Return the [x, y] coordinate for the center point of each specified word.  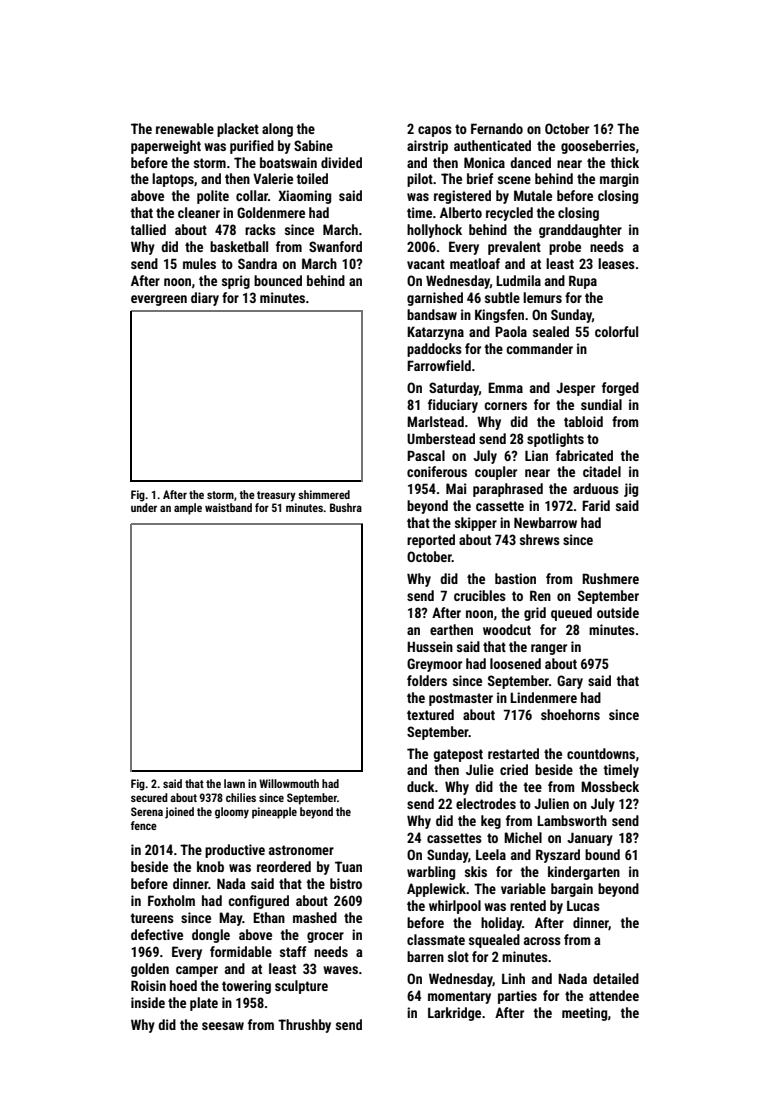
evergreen [159, 300]
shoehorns [570, 714]
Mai [456, 488]
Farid [596, 505]
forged [620, 389]
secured [149, 797]
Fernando [497, 128]
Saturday [454, 389]
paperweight [166, 147]
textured [430, 714]
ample [188, 509]
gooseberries [598, 147]
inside [148, 1002]
